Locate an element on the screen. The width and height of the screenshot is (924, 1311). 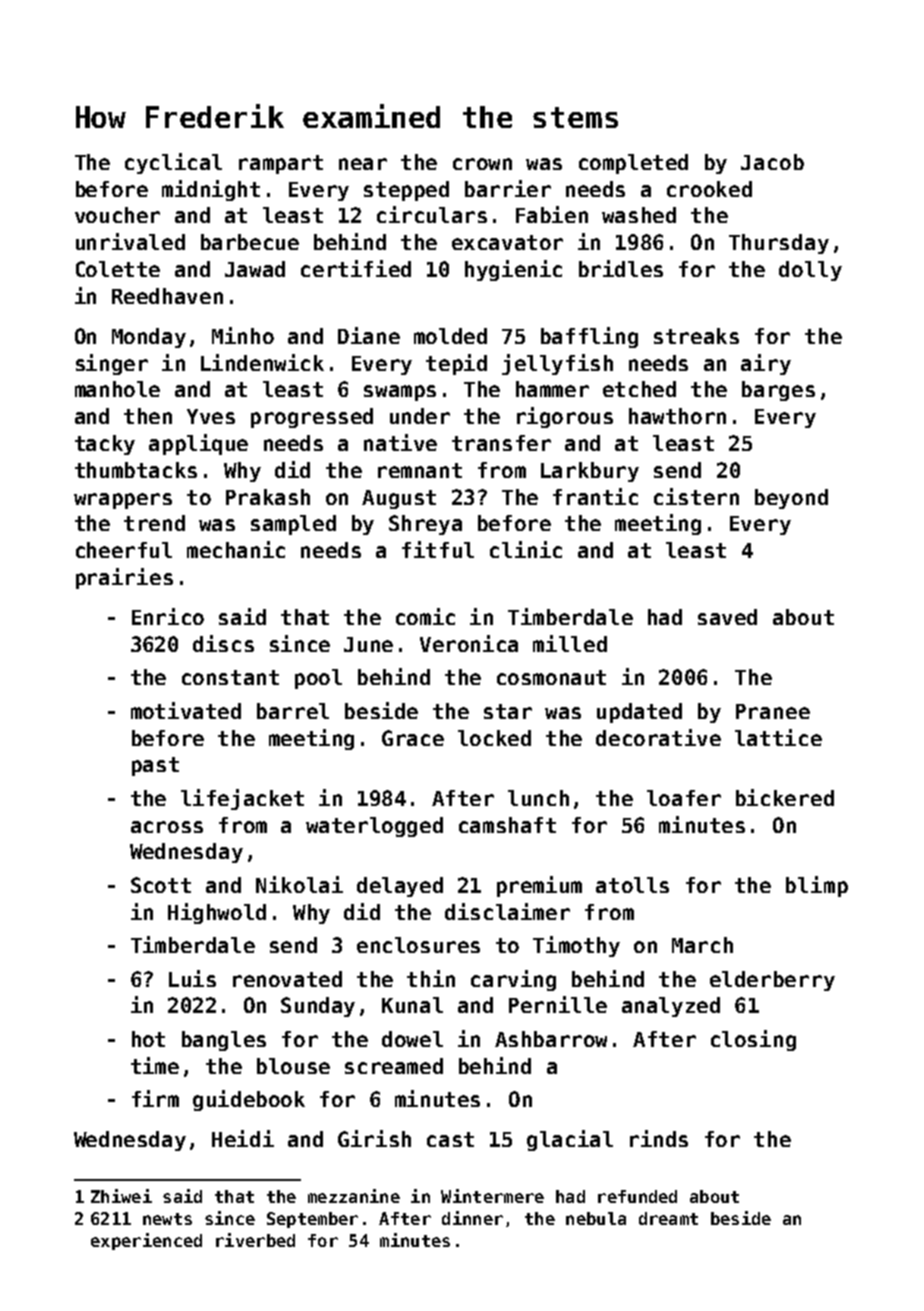
Jacob is located at coordinates (772, 162).
